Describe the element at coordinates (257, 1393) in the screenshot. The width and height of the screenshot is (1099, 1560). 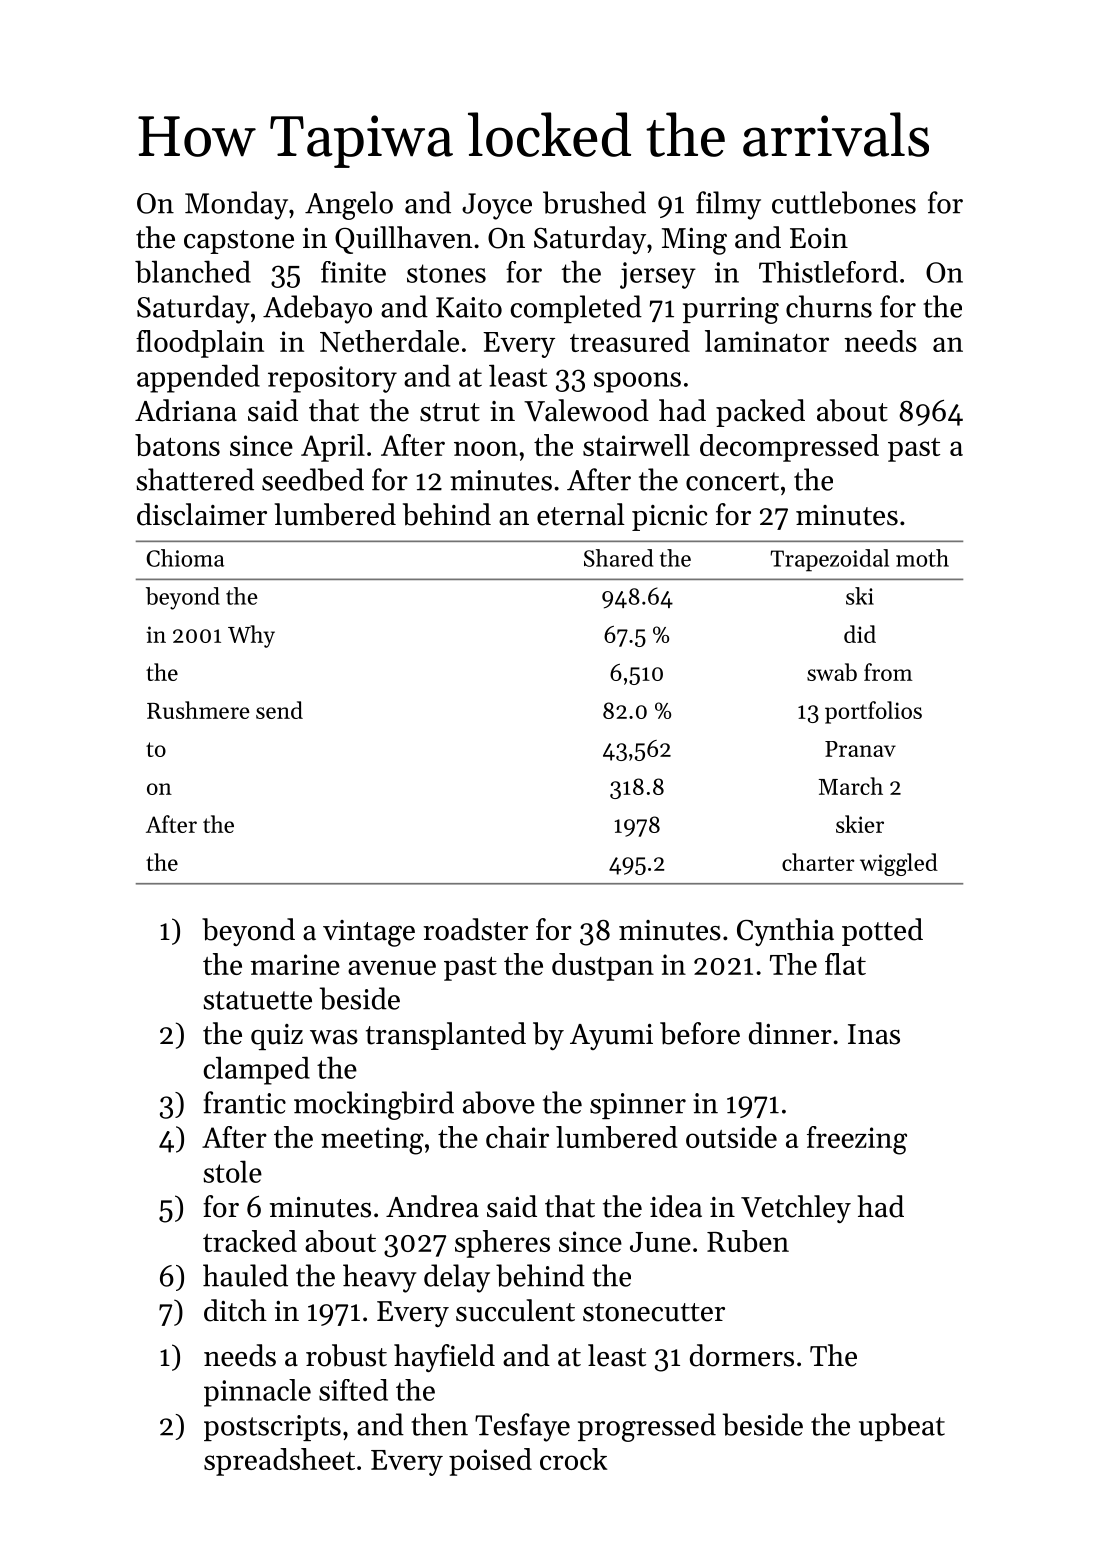
I see `pinnacle` at that location.
